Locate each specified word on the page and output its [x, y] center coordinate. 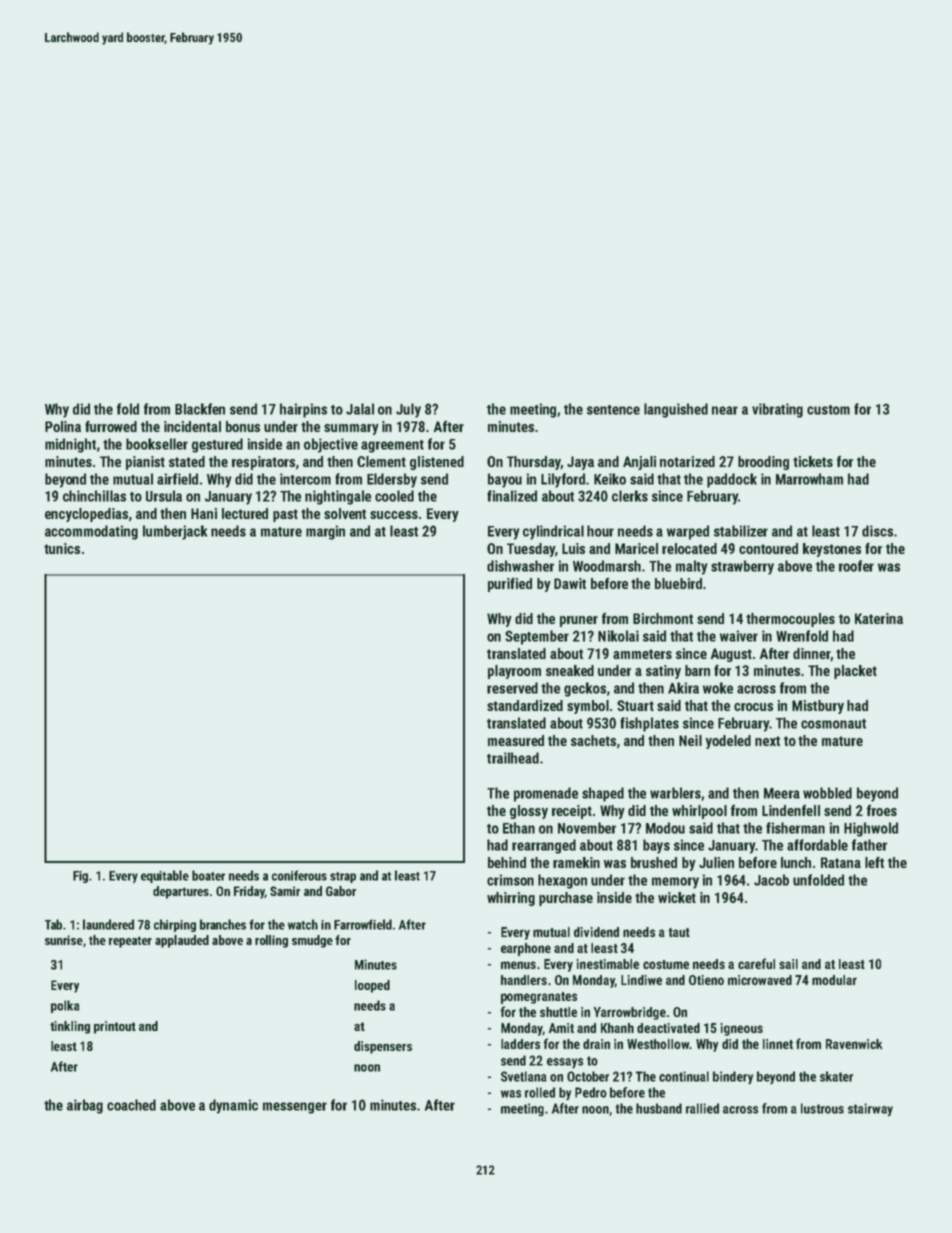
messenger [295, 1108]
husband [659, 1108]
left [874, 862]
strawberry [742, 567]
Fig [80, 877]
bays [656, 846]
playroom [514, 672]
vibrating [777, 410]
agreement [392, 446]
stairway [870, 1109]
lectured [245, 513]
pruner [579, 621]
